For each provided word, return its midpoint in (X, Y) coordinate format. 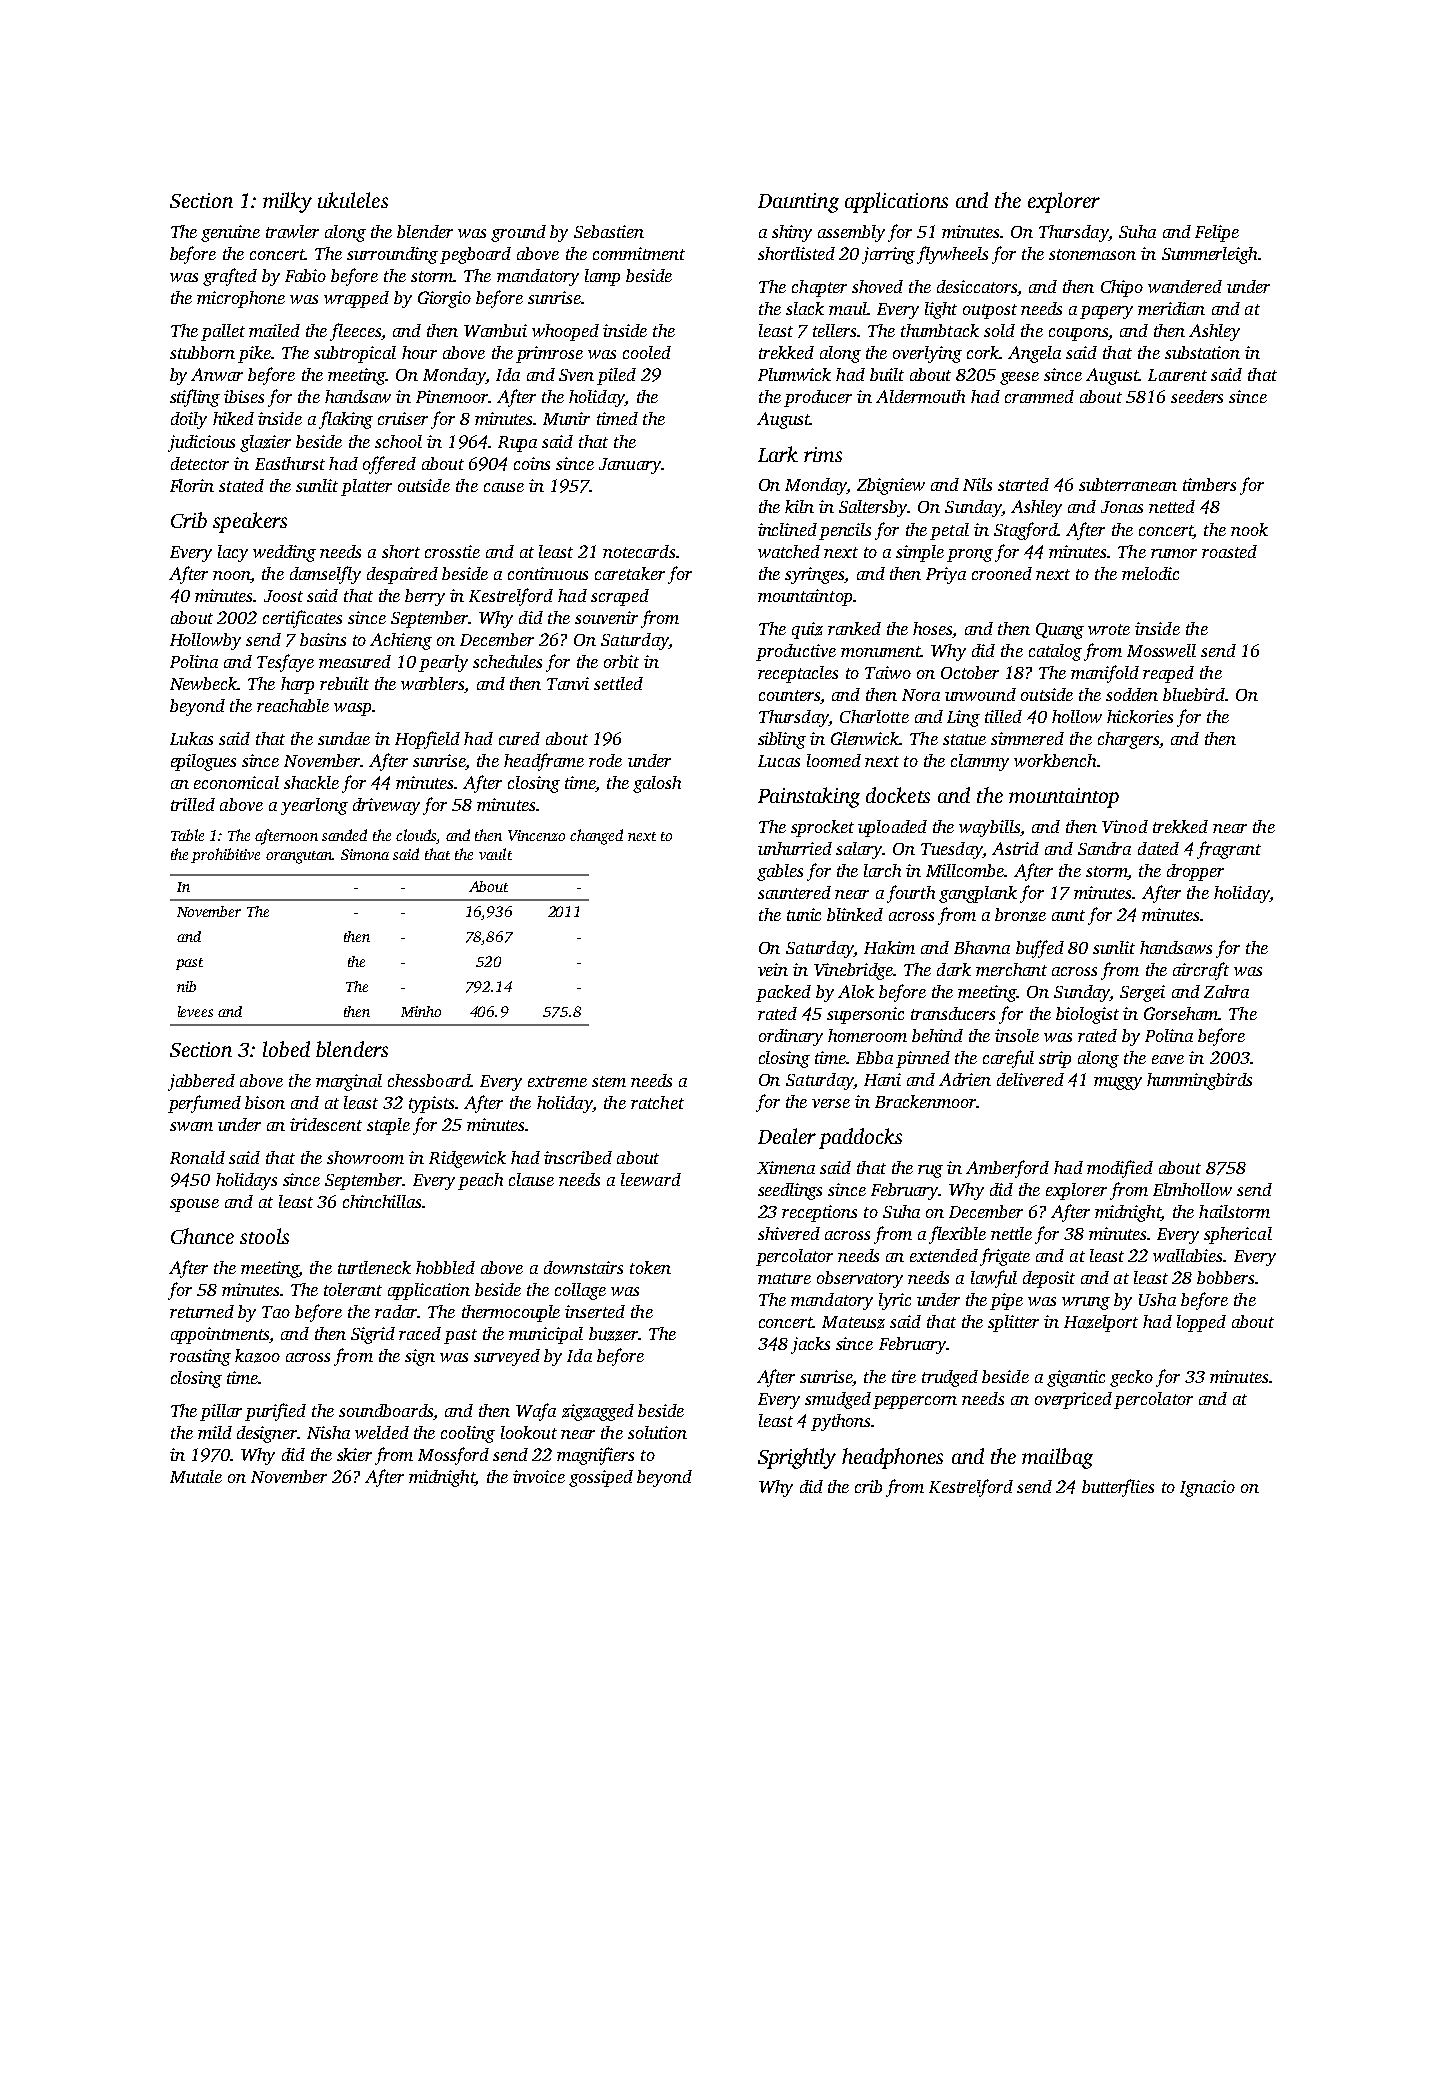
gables (780, 872)
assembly (851, 233)
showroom (365, 1157)
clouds (416, 836)
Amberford (1007, 1169)
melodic (1150, 573)
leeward (651, 1179)
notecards (639, 551)
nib (186, 986)
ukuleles (353, 200)
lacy (233, 553)
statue (964, 739)
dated (1158, 848)
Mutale (196, 1476)
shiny (792, 233)
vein (773, 969)
